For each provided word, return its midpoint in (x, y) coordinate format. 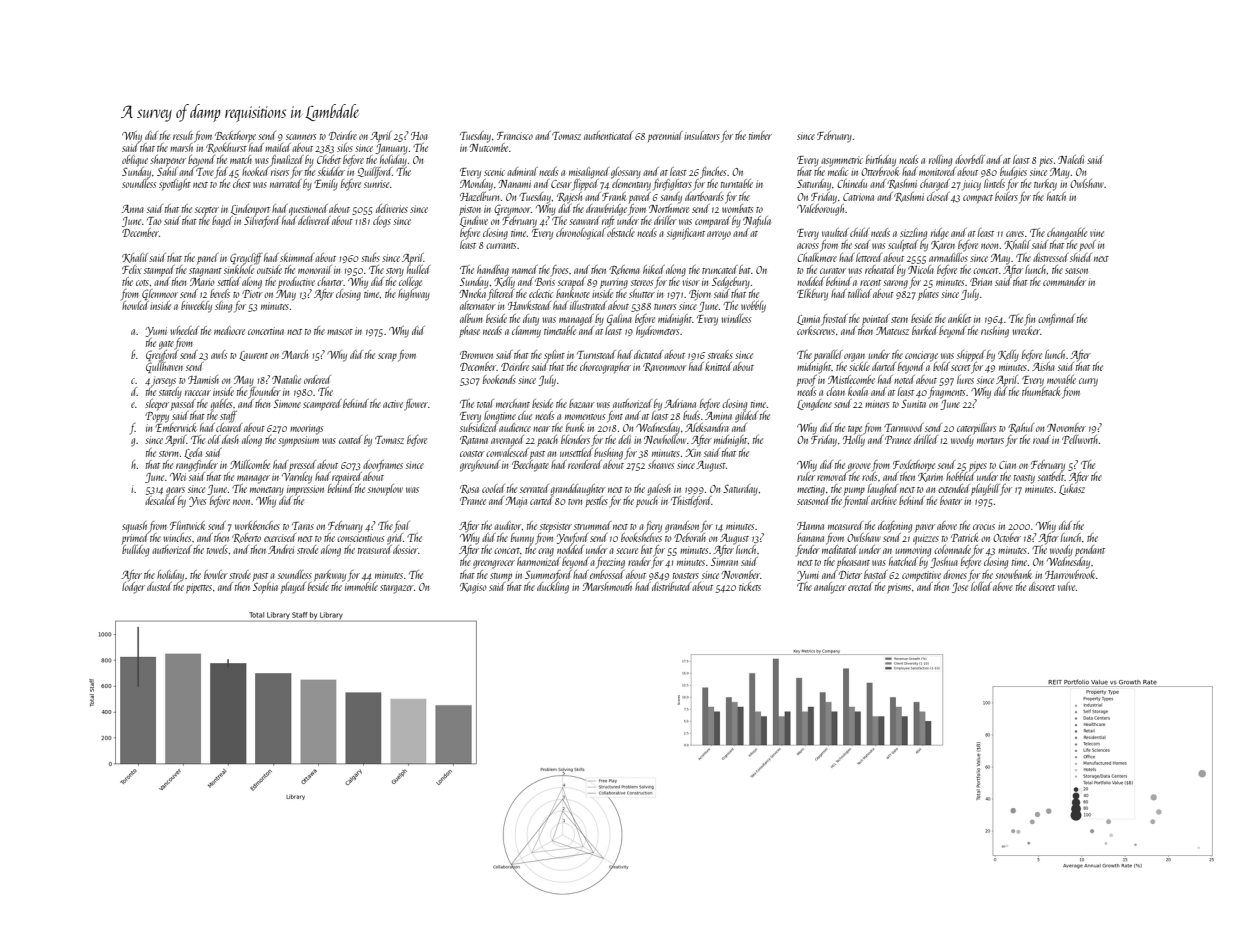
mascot (340, 332)
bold (941, 366)
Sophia (265, 587)
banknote (573, 293)
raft (608, 221)
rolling (940, 161)
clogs (382, 222)
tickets (750, 586)
